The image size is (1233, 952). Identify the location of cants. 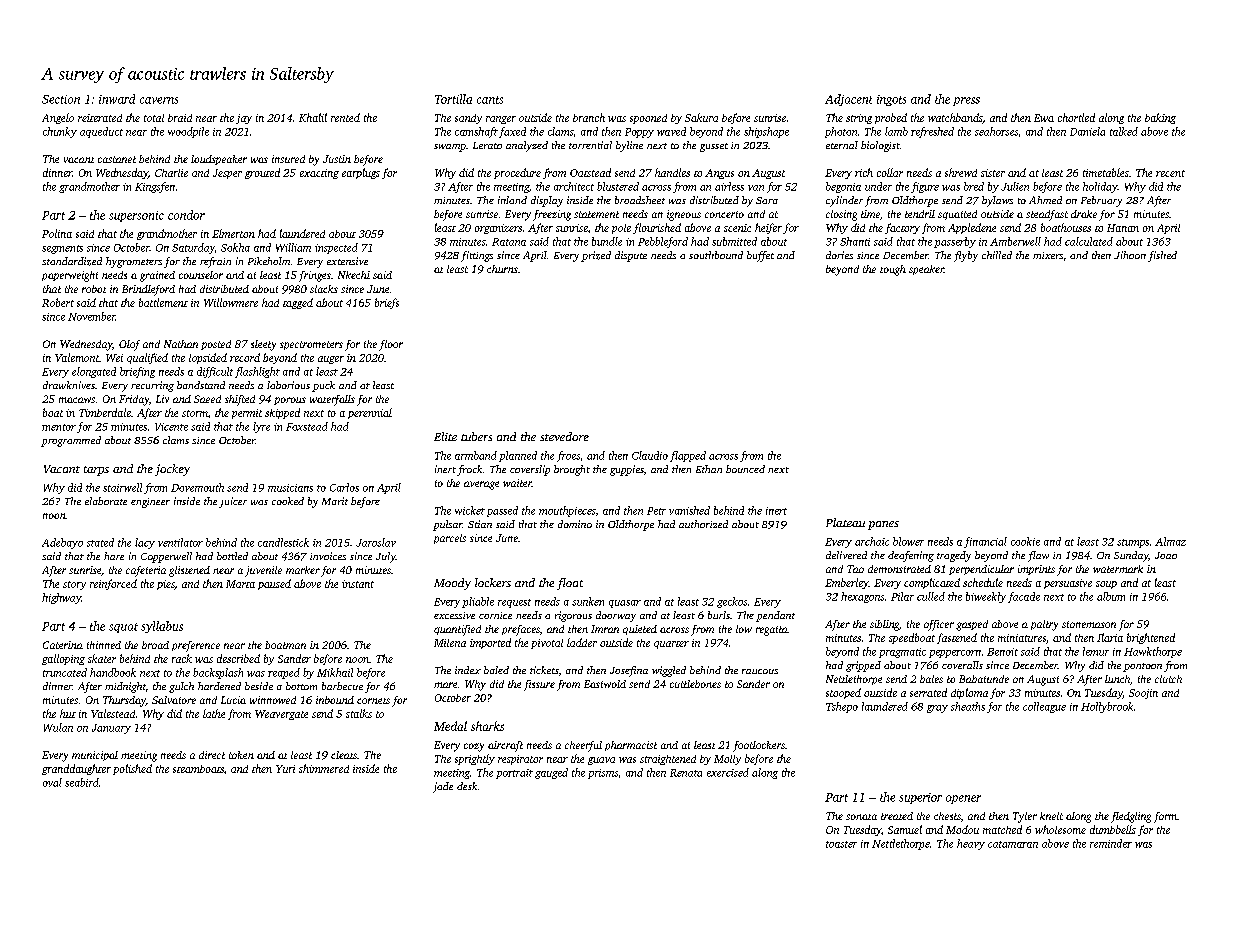
(490, 100).
